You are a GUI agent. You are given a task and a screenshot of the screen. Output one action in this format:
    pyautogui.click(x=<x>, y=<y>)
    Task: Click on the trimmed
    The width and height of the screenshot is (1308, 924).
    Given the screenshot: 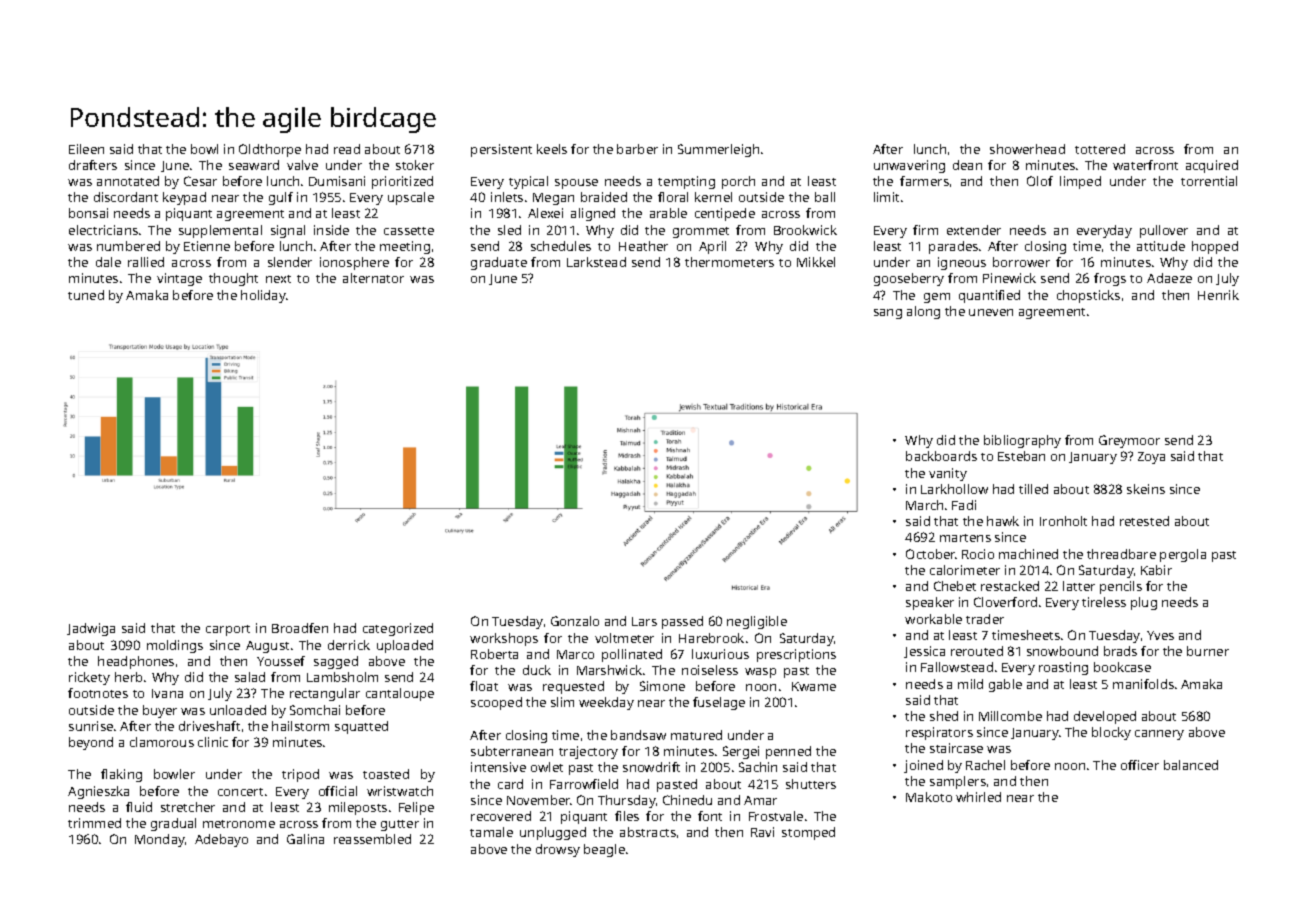 What is the action you would take?
    pyautogui.click(x=94, y=823)
